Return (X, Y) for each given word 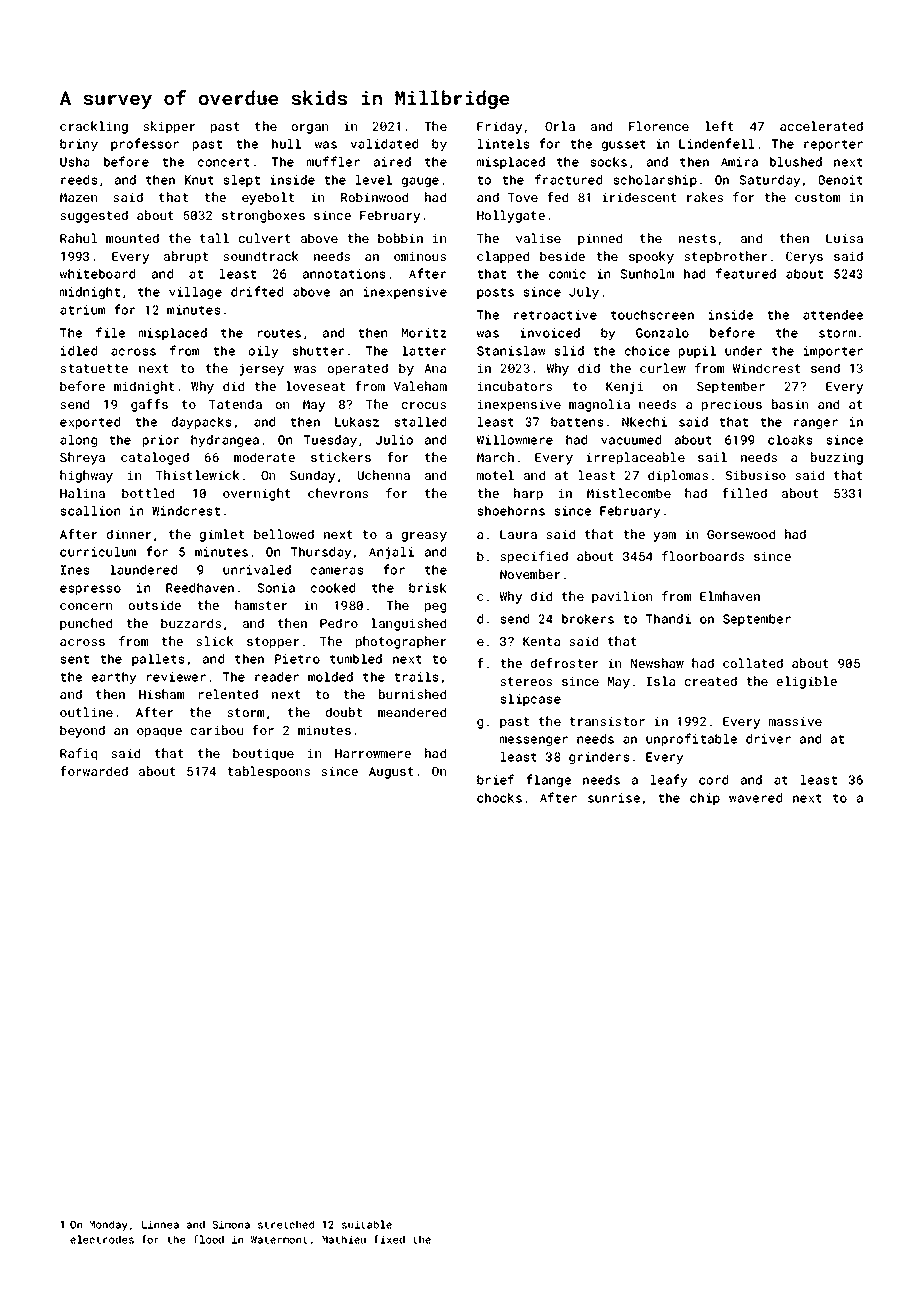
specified (534, 557)
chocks (499, 798)
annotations (344, 274)
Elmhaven (730, 596)
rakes (705, 197)
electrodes (102, 1239)
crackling (94, 127)
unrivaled (257, 570)
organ (310, 129)
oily (263, 352)
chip (705, 799)
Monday (109, 1225)
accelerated (821, 126)
